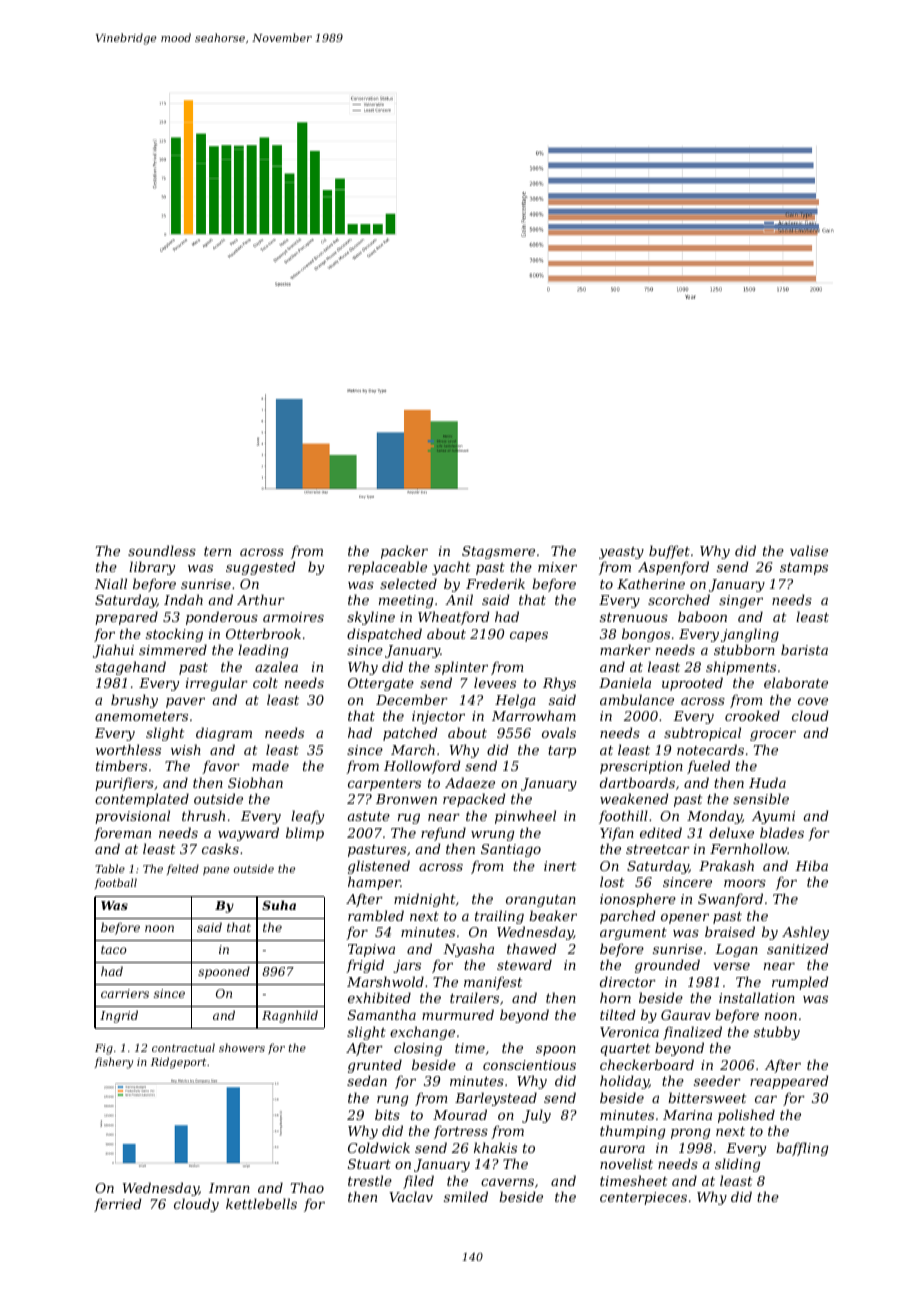  Describe the element at coordinates (117, 1205) in the page. I see `ferried` at that location.
